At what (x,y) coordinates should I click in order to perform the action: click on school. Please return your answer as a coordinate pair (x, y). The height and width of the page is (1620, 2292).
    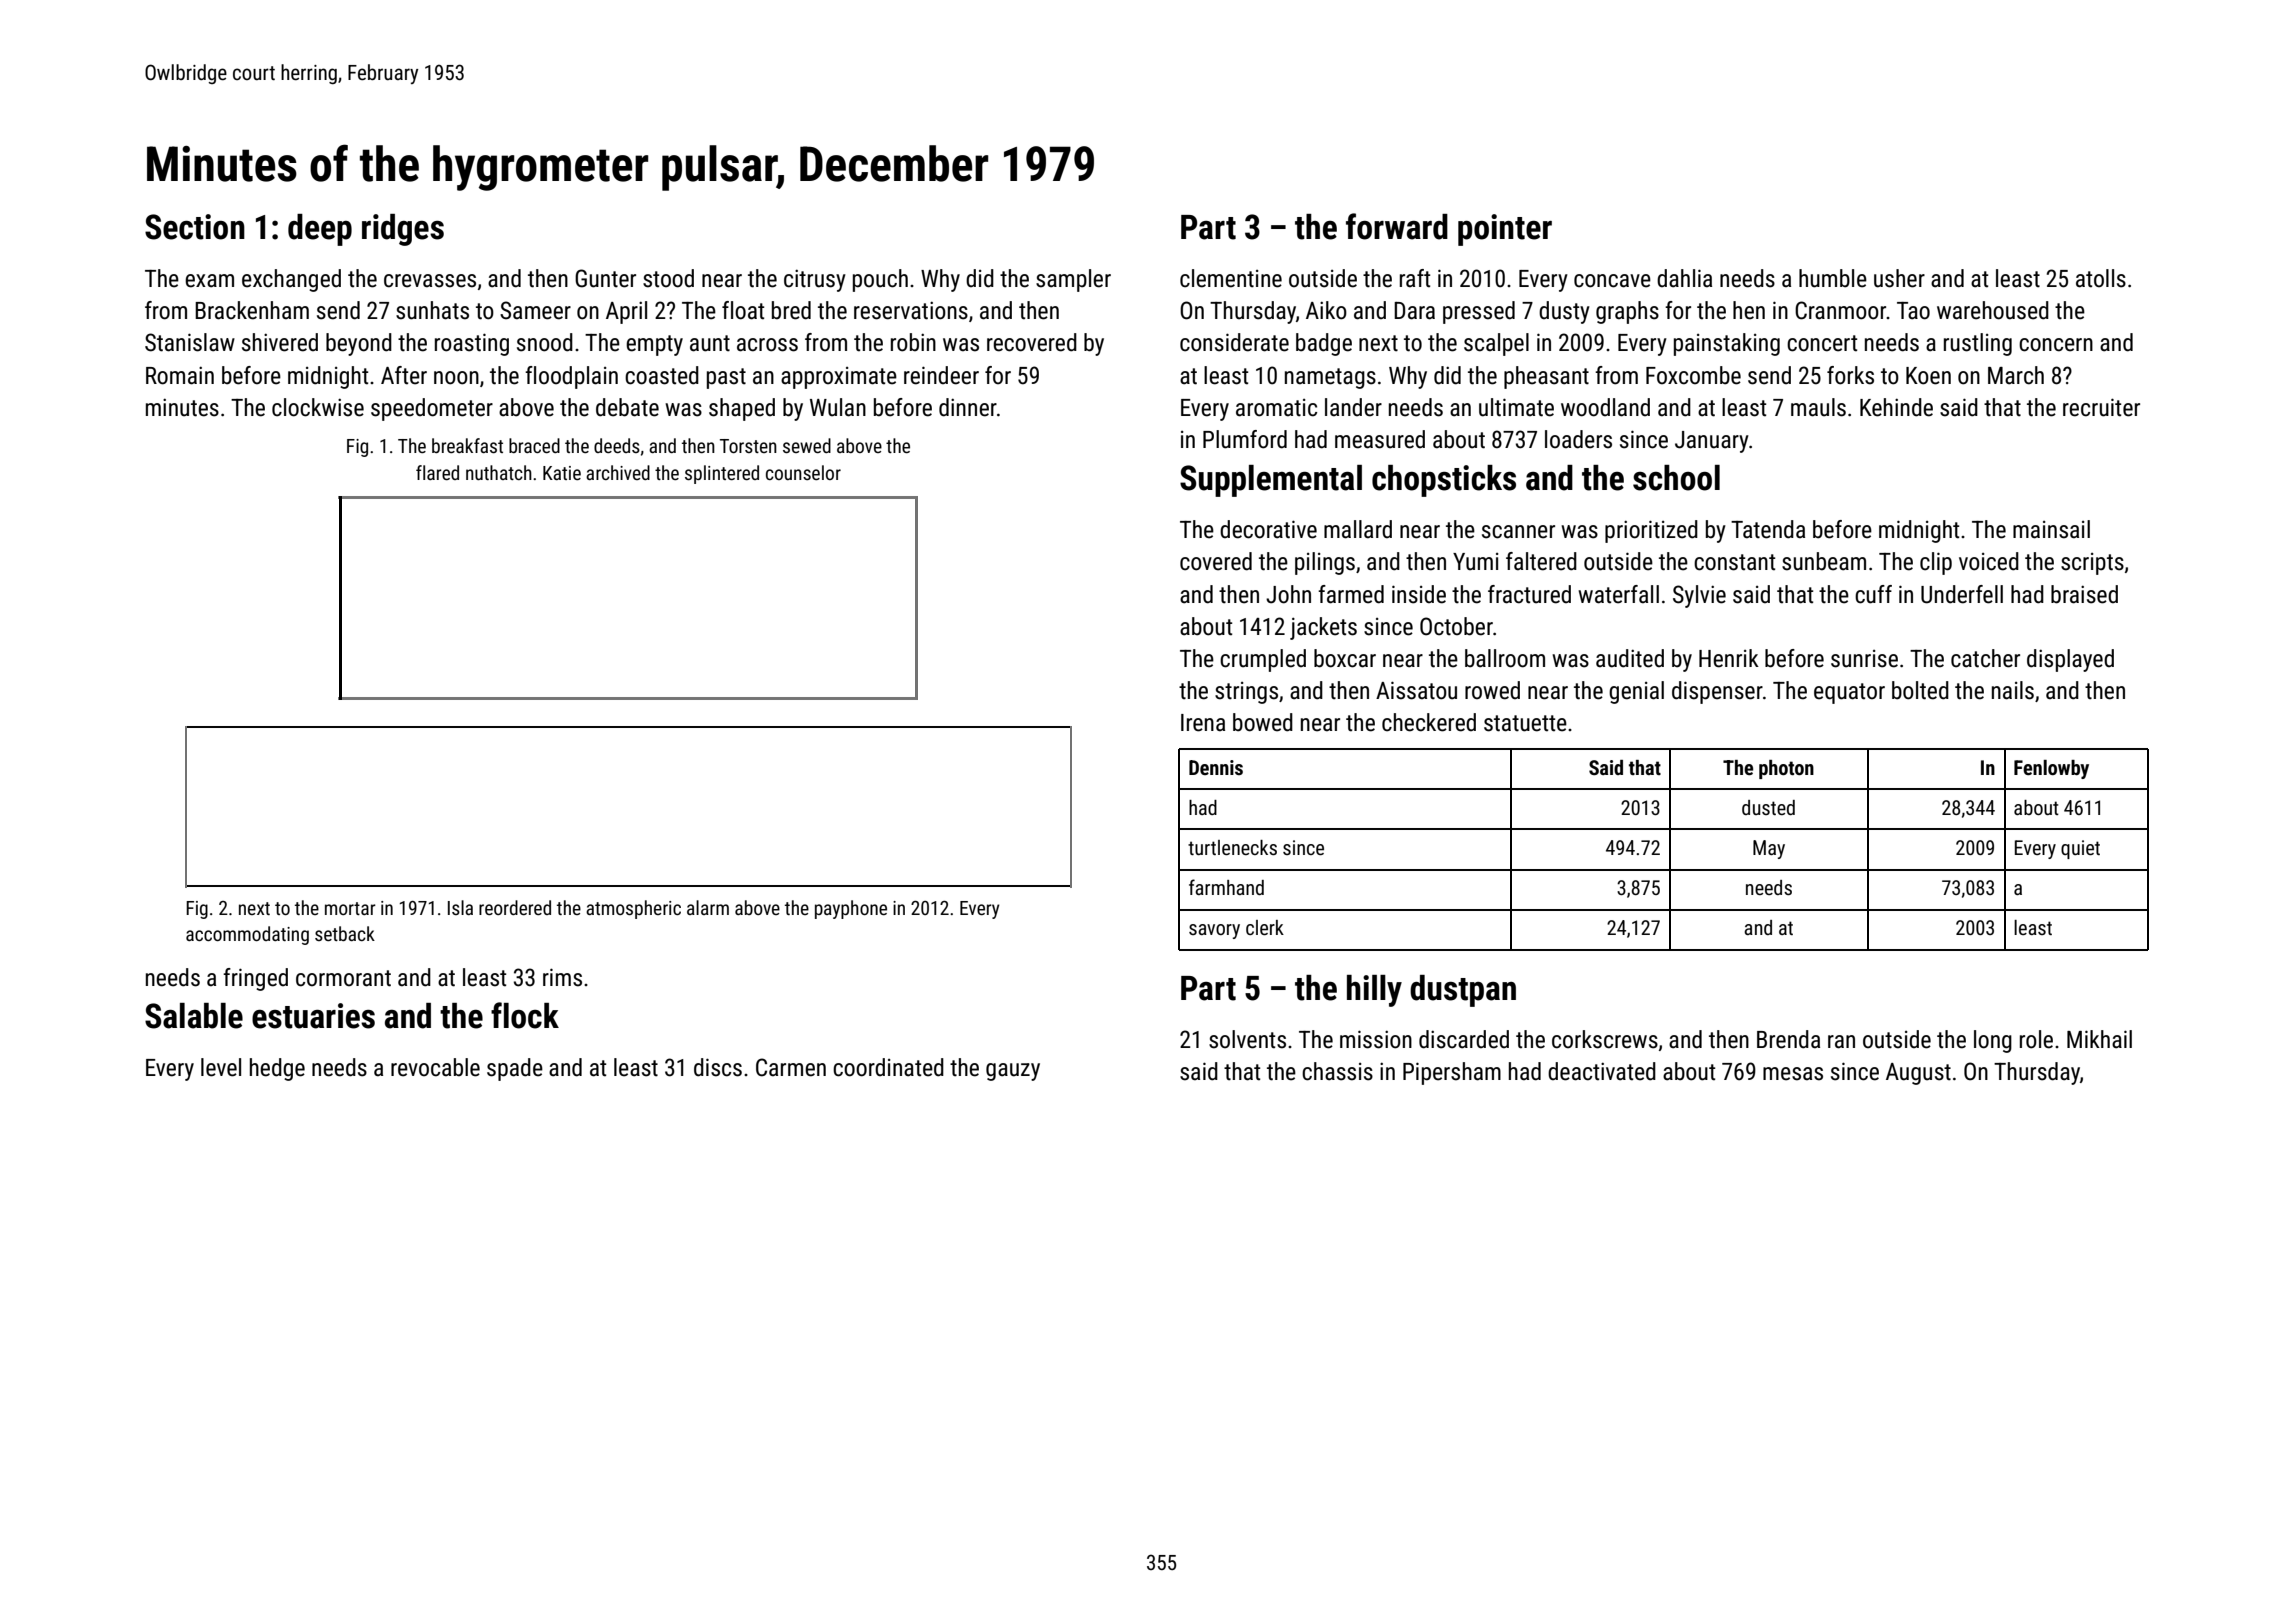
    Looking at the image, I should click on (1676, 478).
